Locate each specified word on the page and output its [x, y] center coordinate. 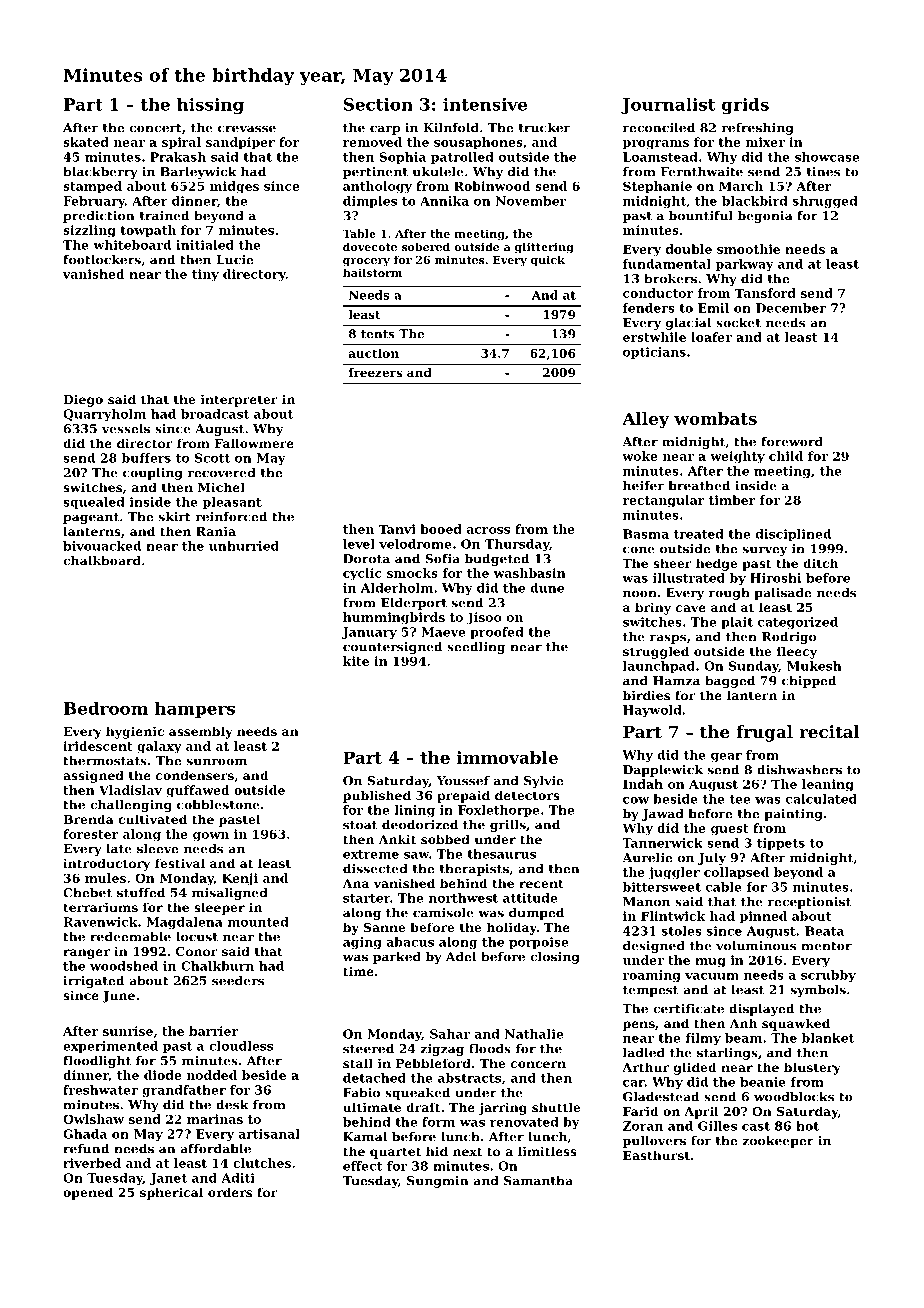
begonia [765, 217]
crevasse [247, 129]
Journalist [668, 106]
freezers [375, 372]
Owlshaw [93, 1119]
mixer [765, 142]
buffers [146, 458]
